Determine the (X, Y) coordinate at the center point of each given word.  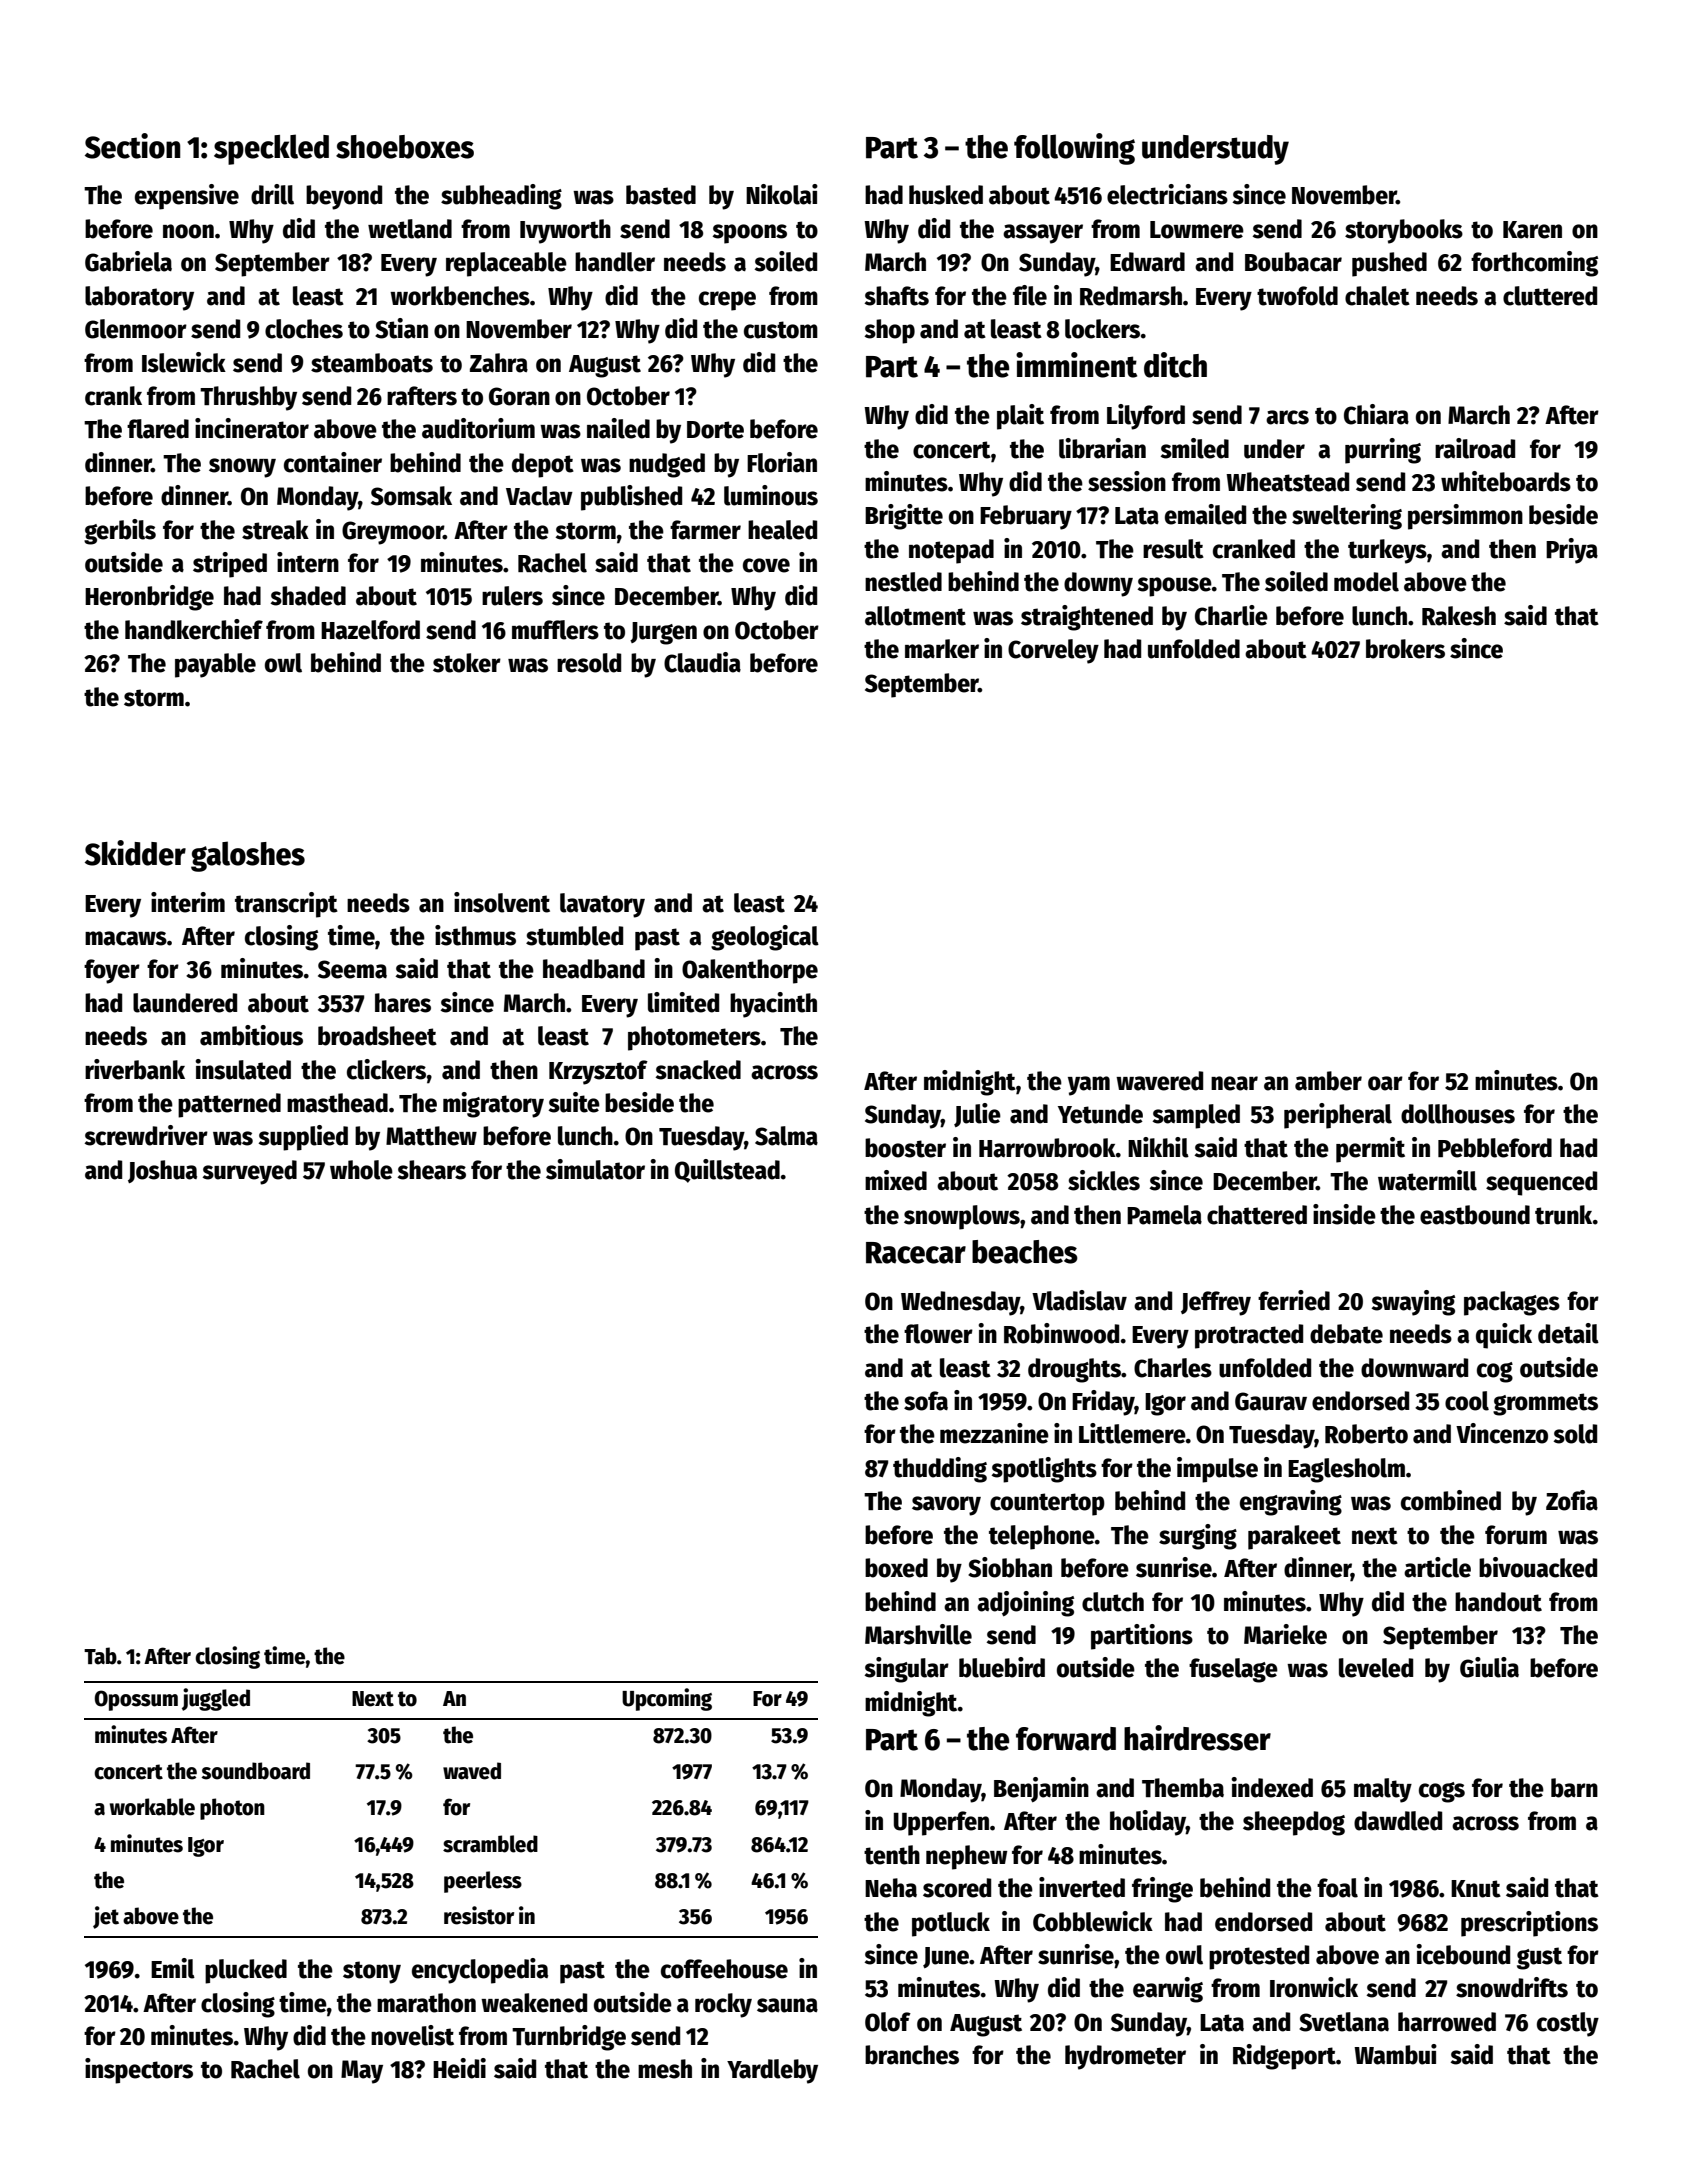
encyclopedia (480, 1971)
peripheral (1338, 1116)
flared (158, 429)
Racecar (916, 1253)
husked (946, 195)
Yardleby (772, 2071)
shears (431, 1170)
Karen (1532, 230)
